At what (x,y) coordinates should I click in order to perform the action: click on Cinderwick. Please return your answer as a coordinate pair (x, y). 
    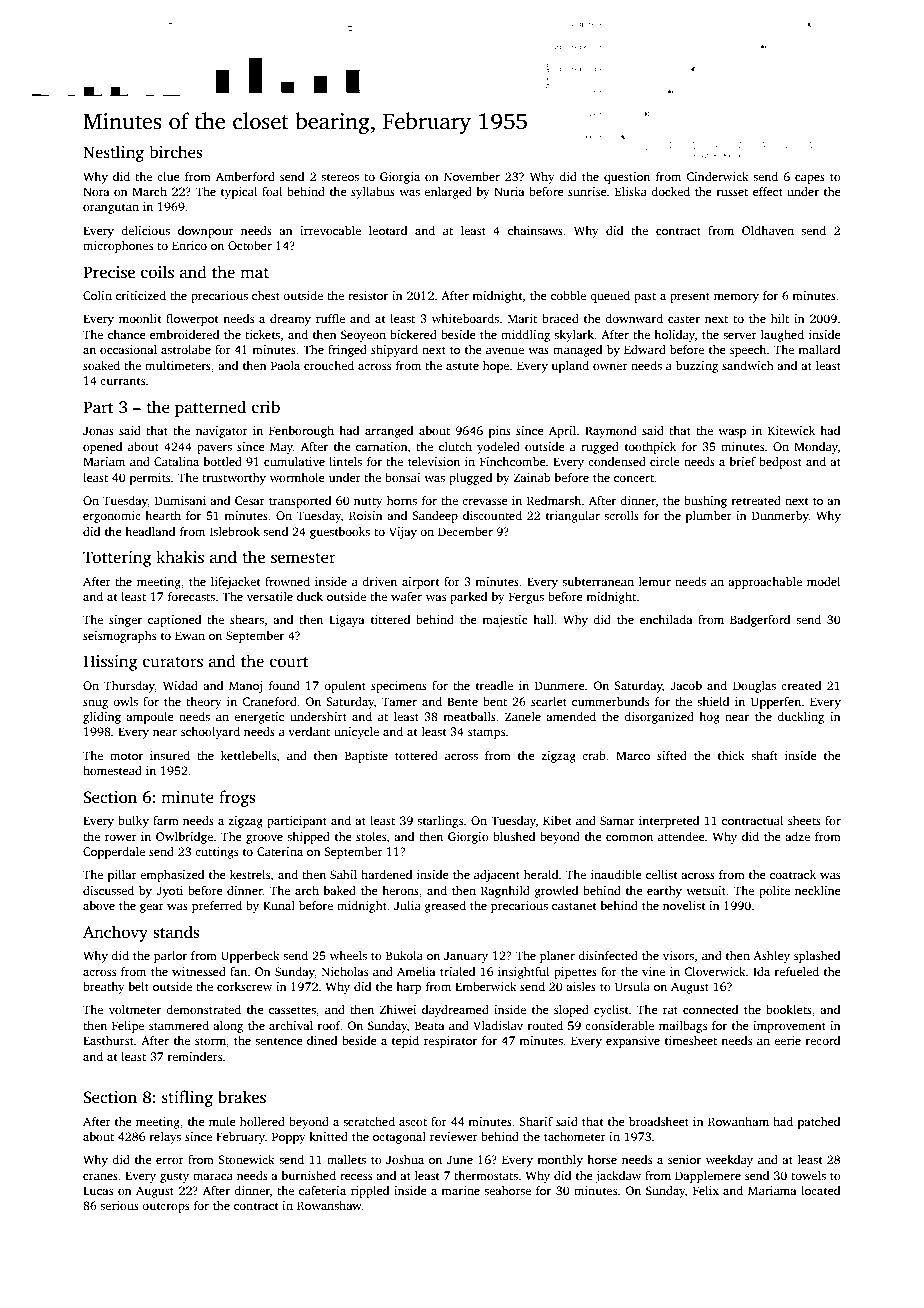
    Looking at the image, I should click on (717, 176).
